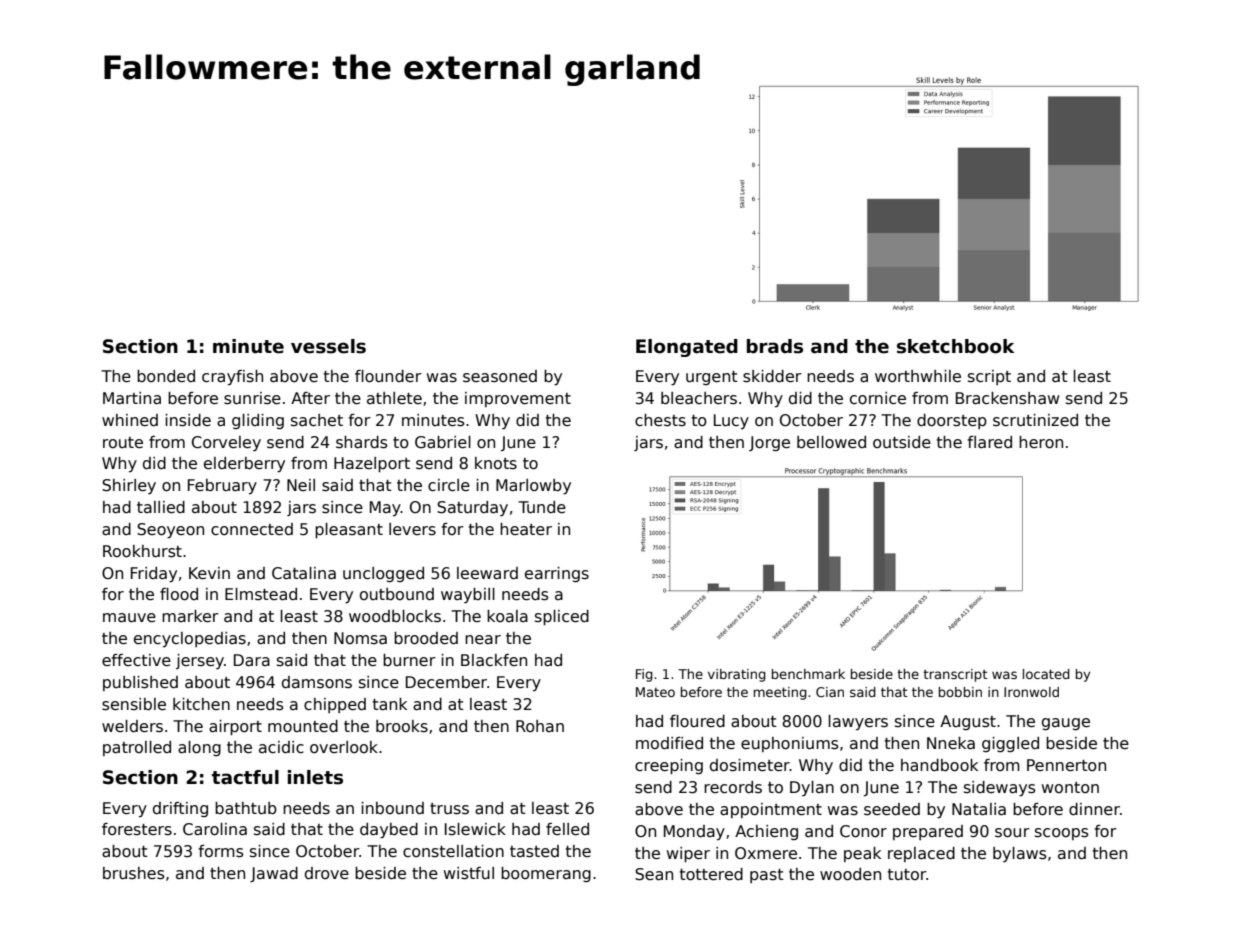  I want to click on bellowed, so click(831, 442).
